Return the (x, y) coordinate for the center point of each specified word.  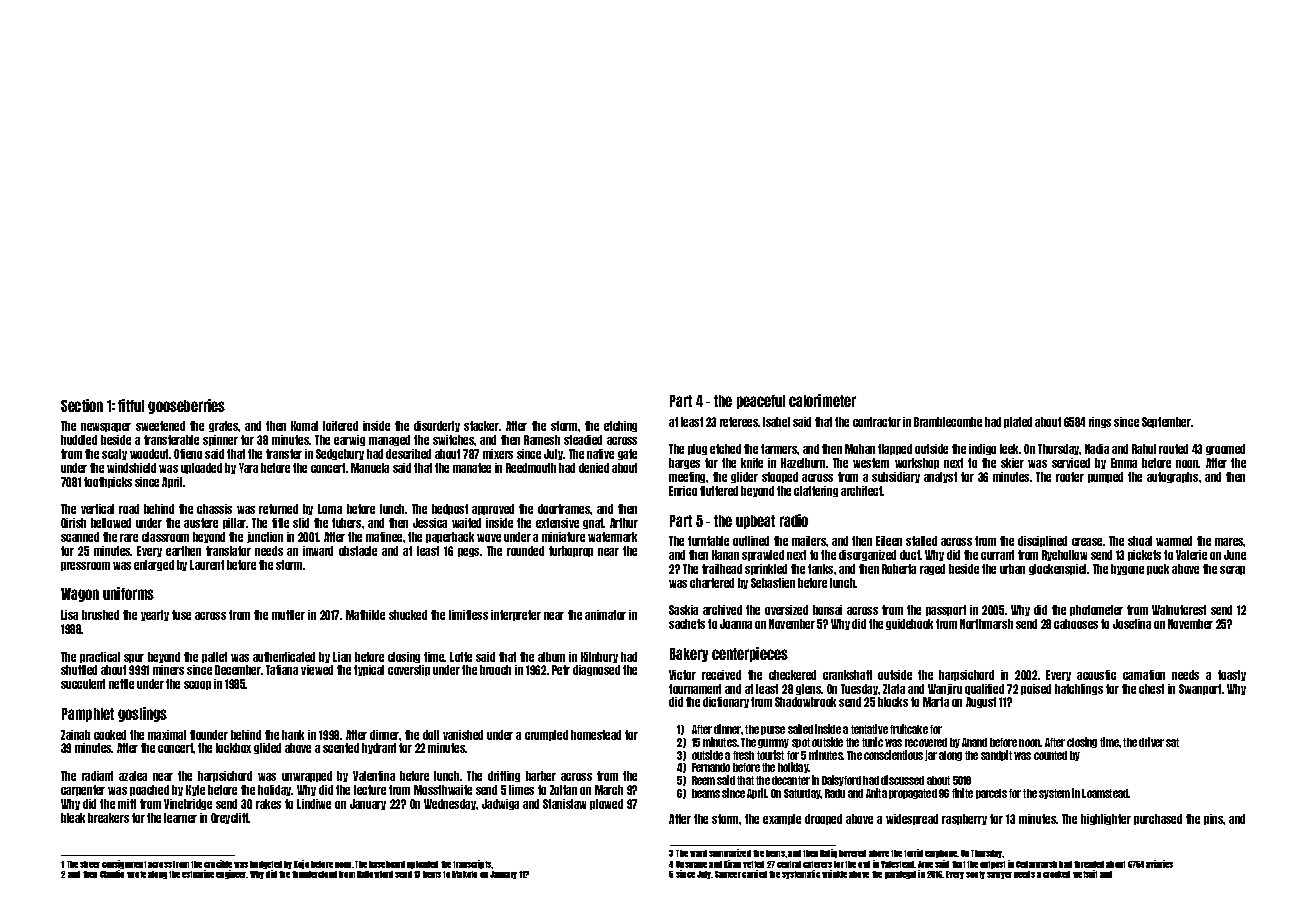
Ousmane (691, 864)
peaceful (761, 402)
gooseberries (186, 406)
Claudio (112, 874)
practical (100, 657)
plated (1018, 422)
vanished (463, 735)
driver (1151, 742)
